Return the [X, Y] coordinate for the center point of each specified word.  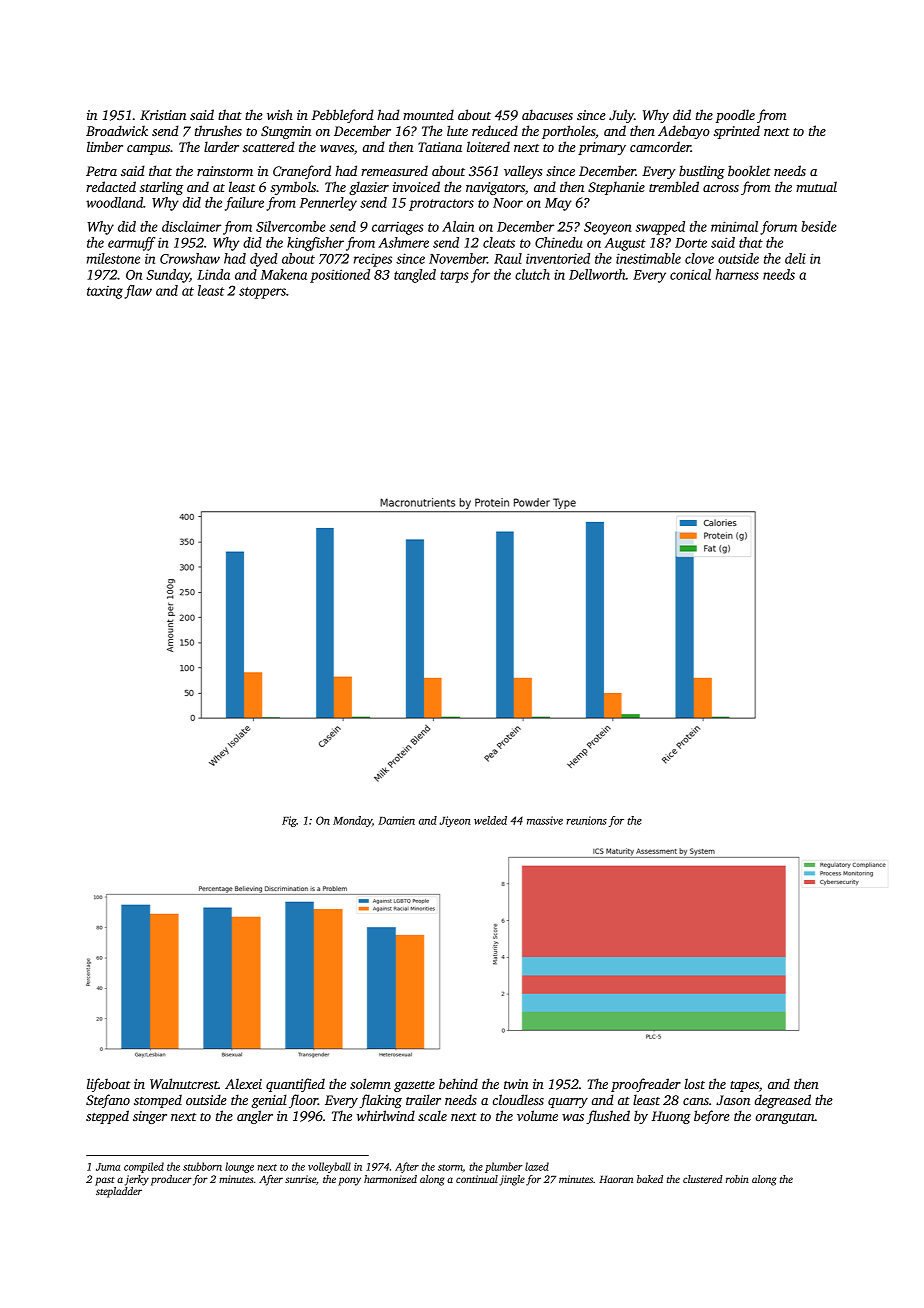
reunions [586, 820]
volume [537, 1115]
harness [737, 274]
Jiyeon [455, 821]
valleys [523, 172]
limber [105, 146]
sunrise [300, 1179]
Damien [396, 820]
